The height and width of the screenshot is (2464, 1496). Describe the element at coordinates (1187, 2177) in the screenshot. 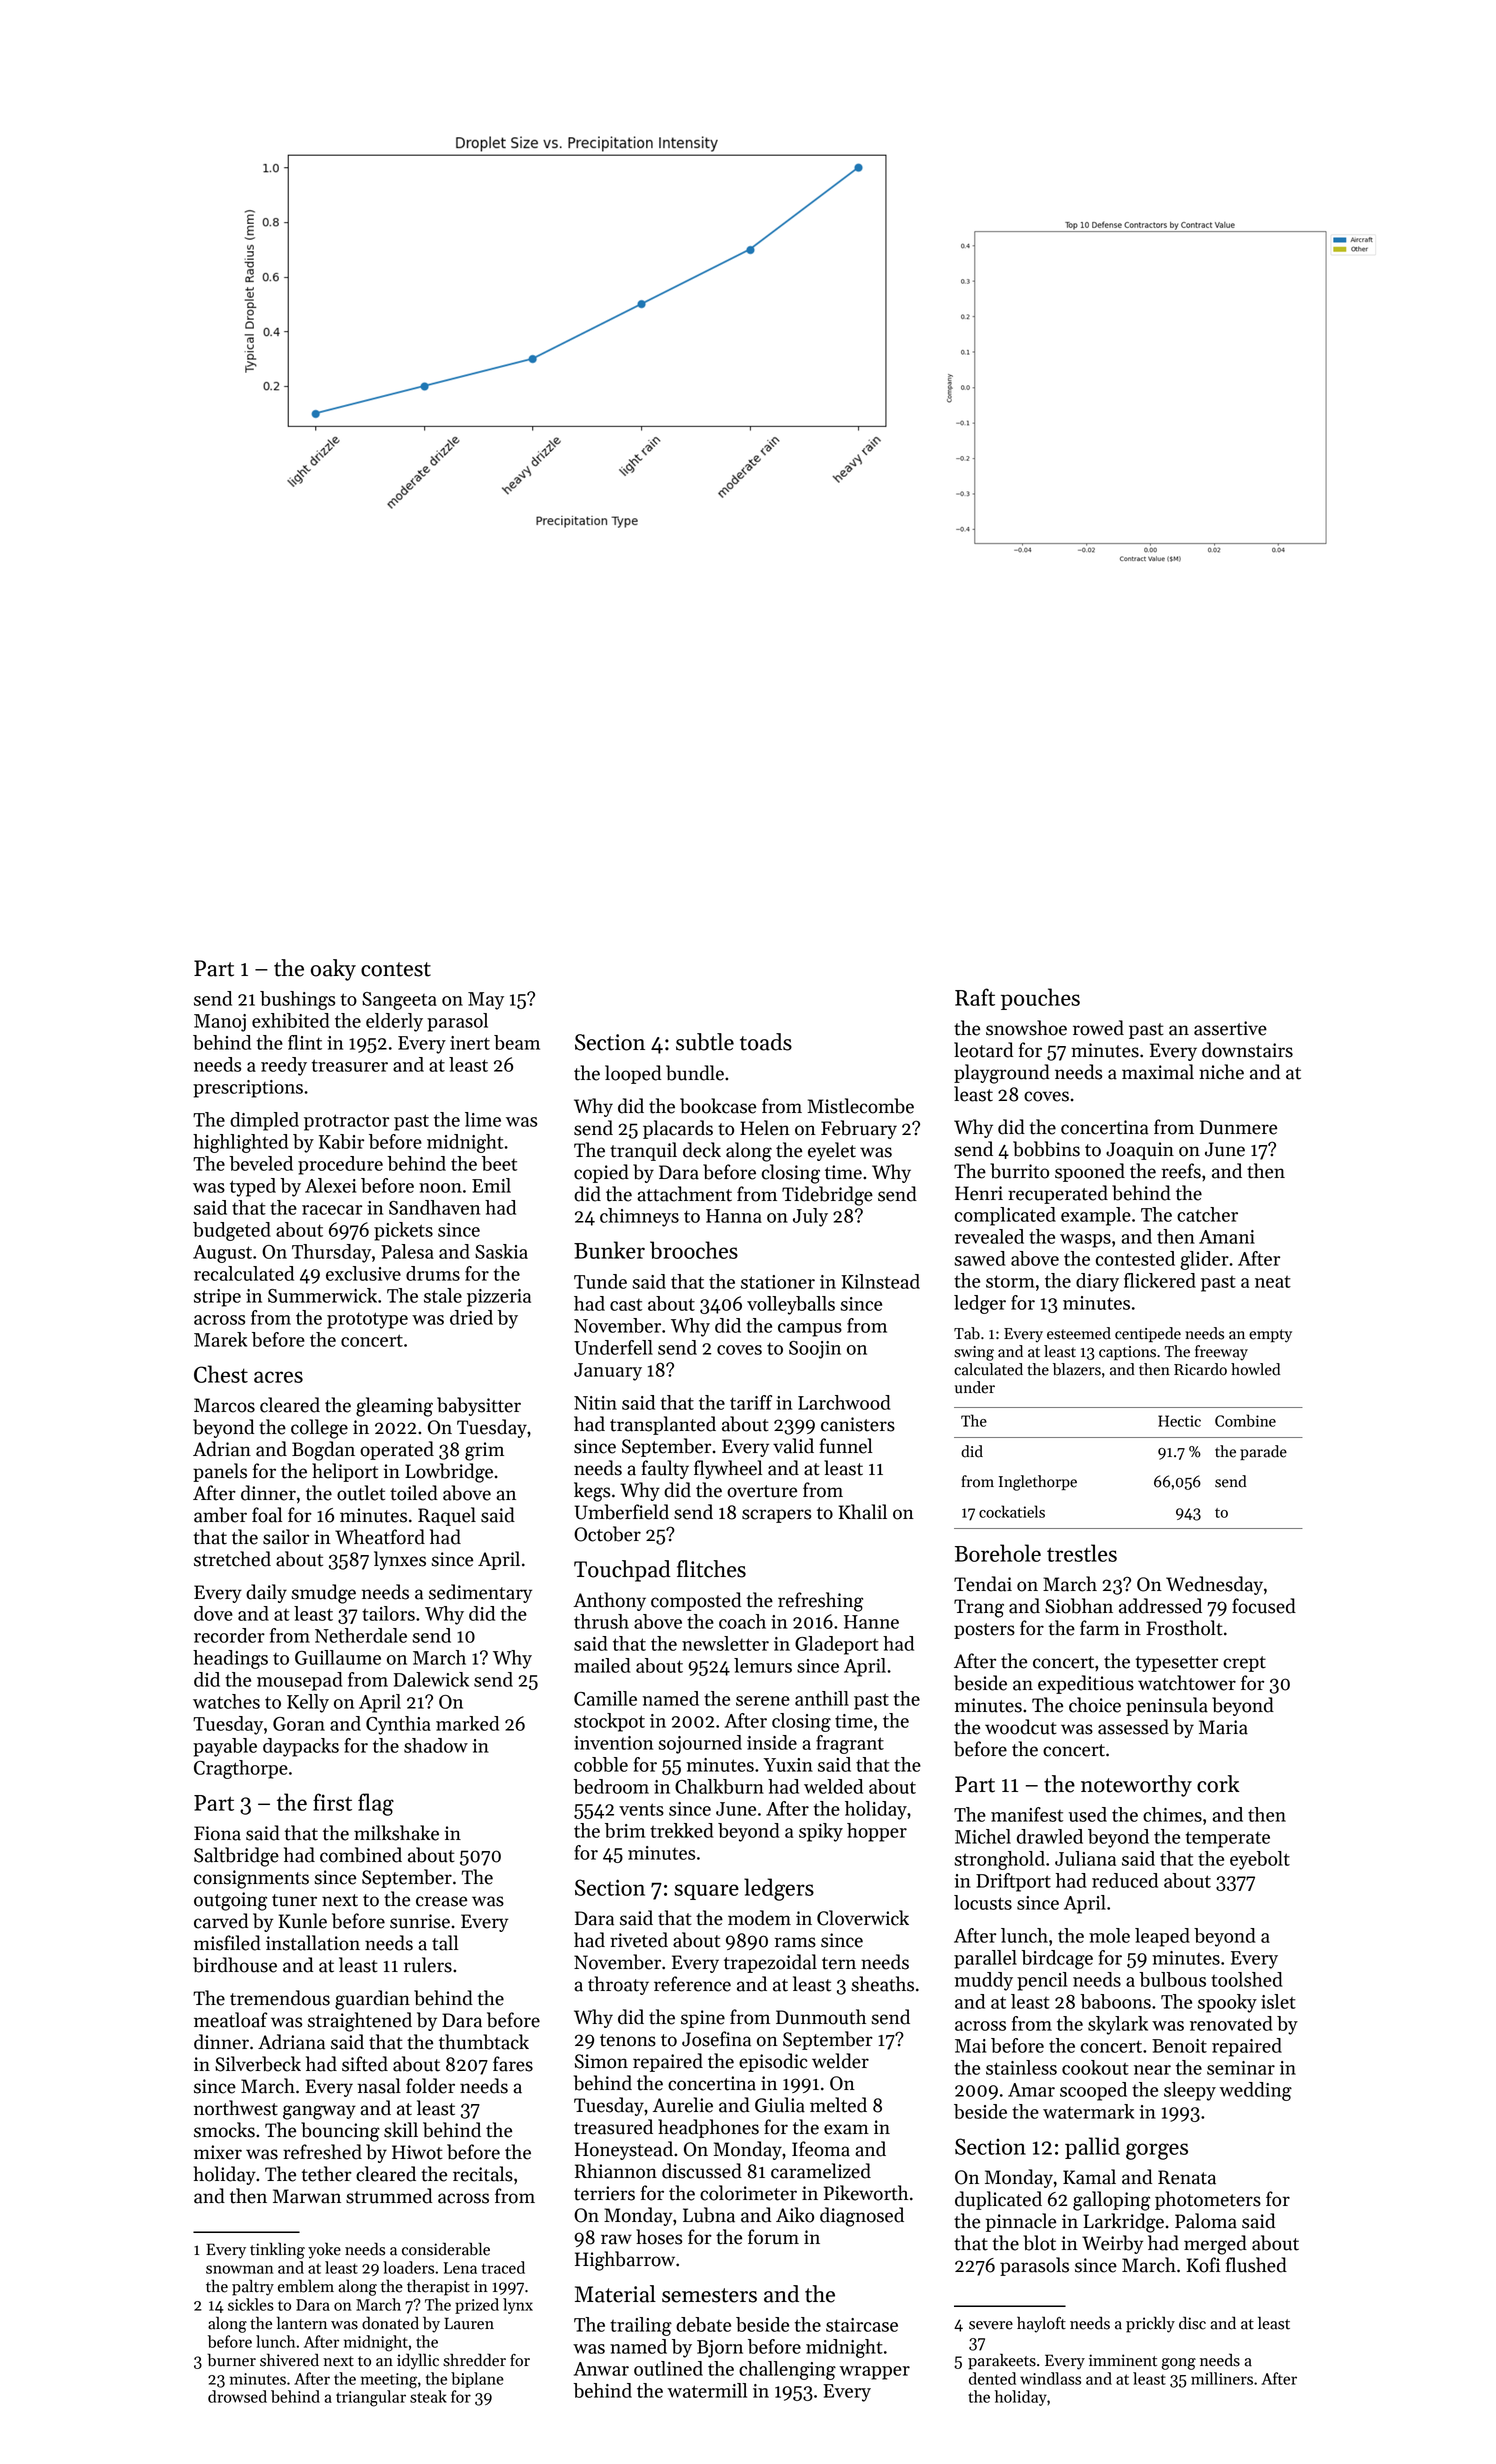

I see `Renata` at that location.
